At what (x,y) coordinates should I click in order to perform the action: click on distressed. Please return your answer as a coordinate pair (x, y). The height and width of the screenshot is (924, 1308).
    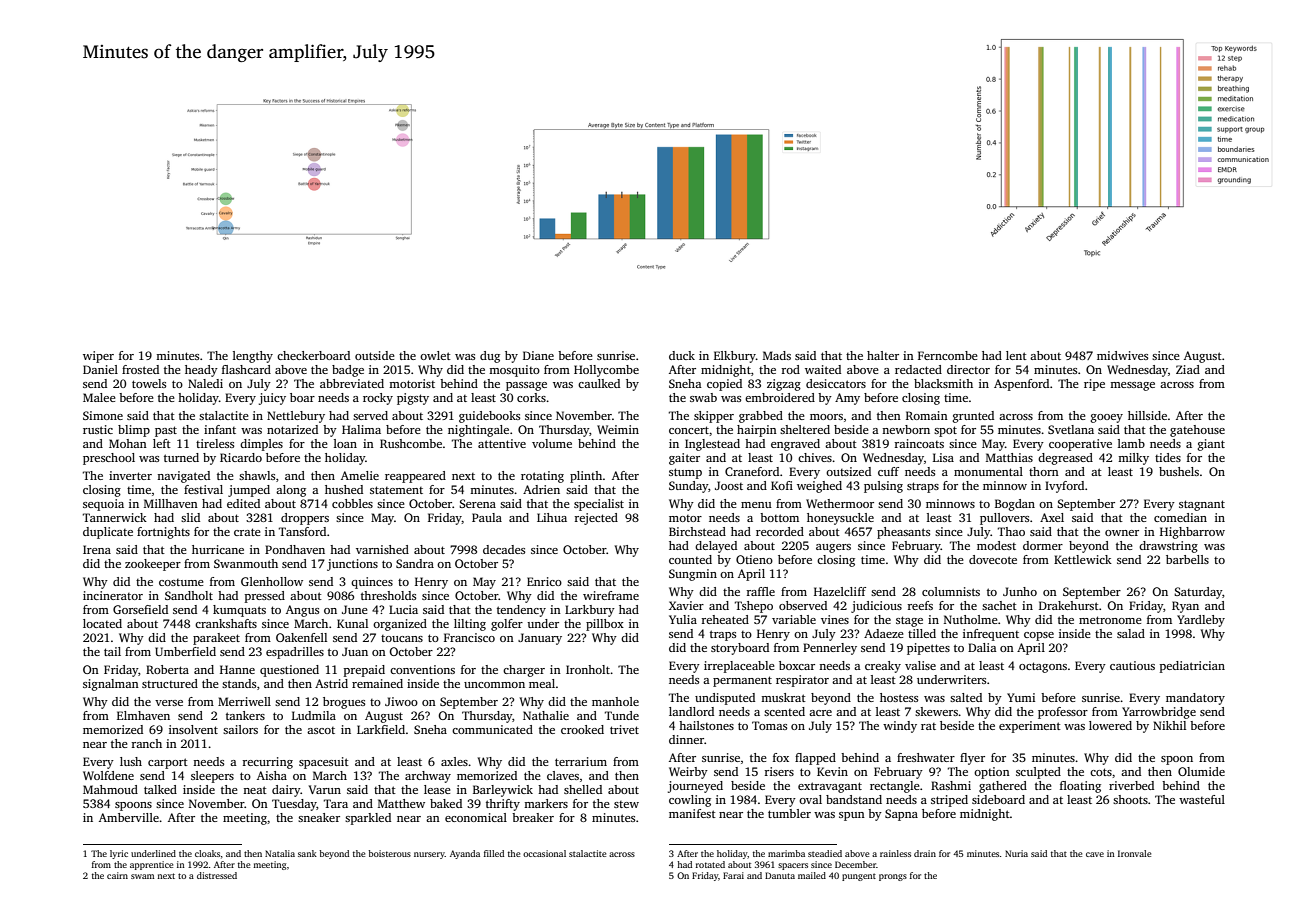
    Looking at the image, I should click on (217, 875).
